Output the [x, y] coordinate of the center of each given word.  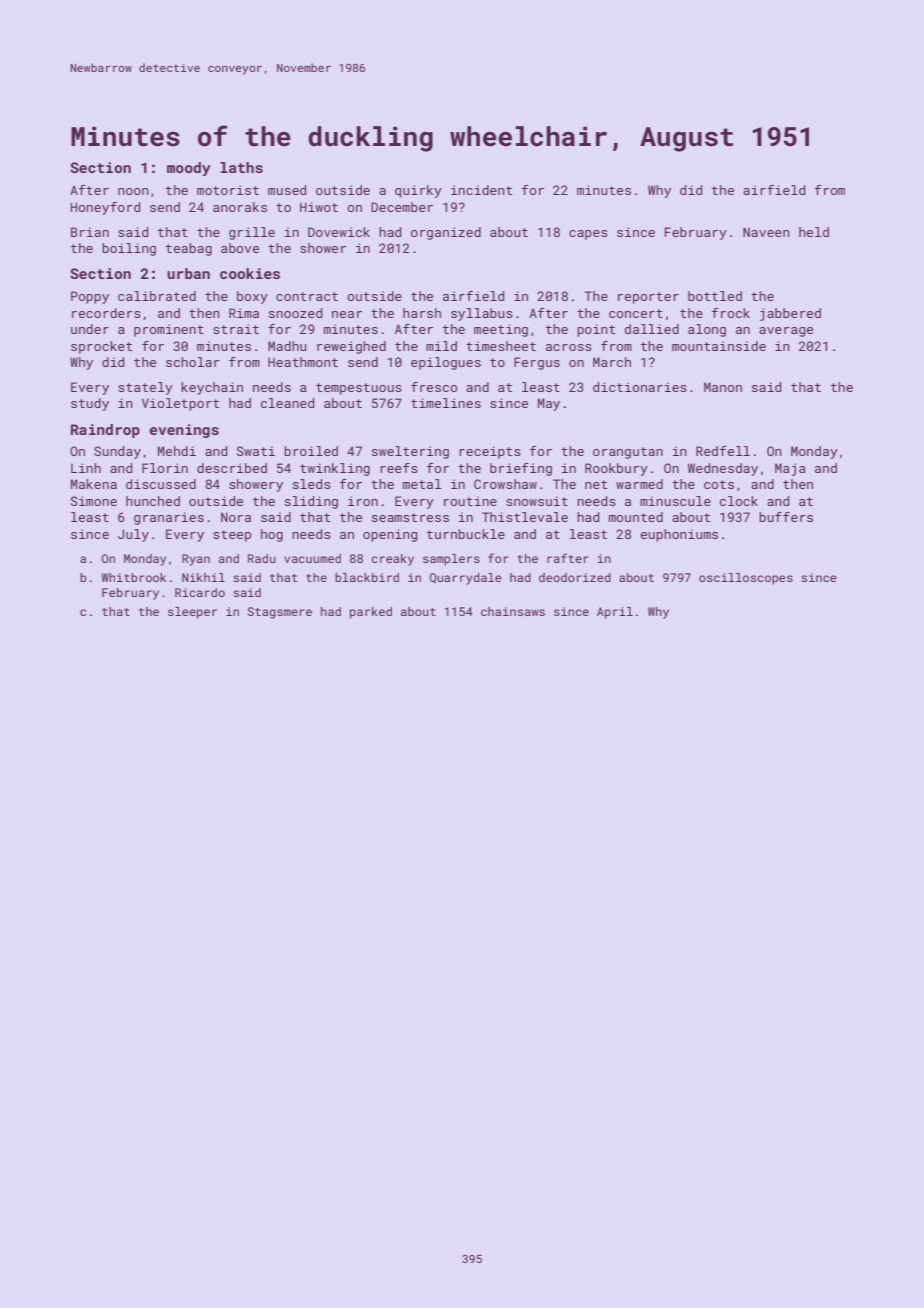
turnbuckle [466, 534]
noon [133, 191]
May [549, 404]
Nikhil [203, 577]
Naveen [766, 232]
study [90, 404]
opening [390, 535]
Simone [94, 501]
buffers [786, 517]
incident [481, 190]
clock [739, 501]
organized [446, 233]
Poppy [90, 297]
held [814, 232]
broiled [311, 451]
